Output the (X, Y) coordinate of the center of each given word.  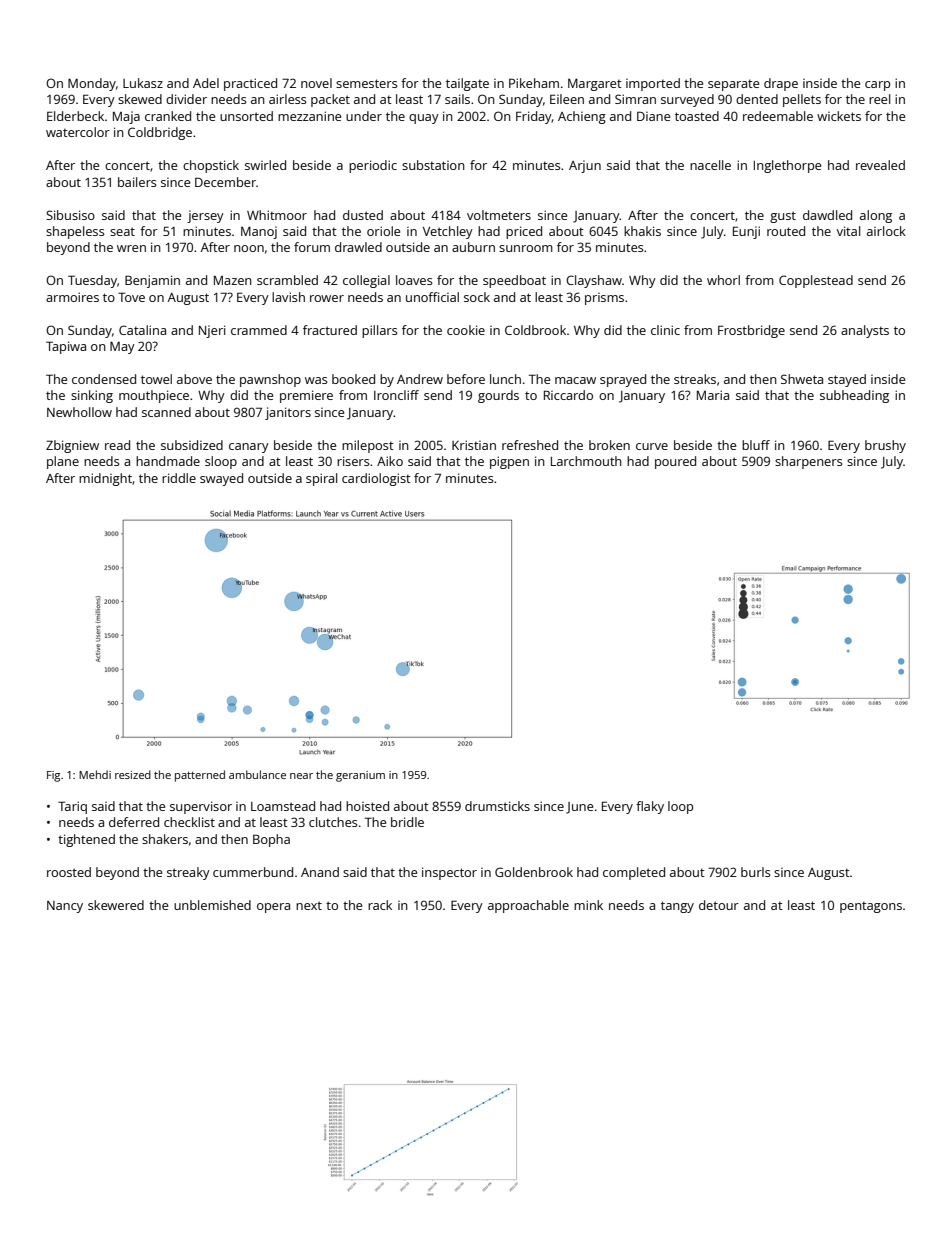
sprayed (623, 380)
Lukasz (143, 83)
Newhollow (79, 412)
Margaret (595, 84)
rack (380, 905)
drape (781, 84)
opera (273, 908)
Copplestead (816, 281)
